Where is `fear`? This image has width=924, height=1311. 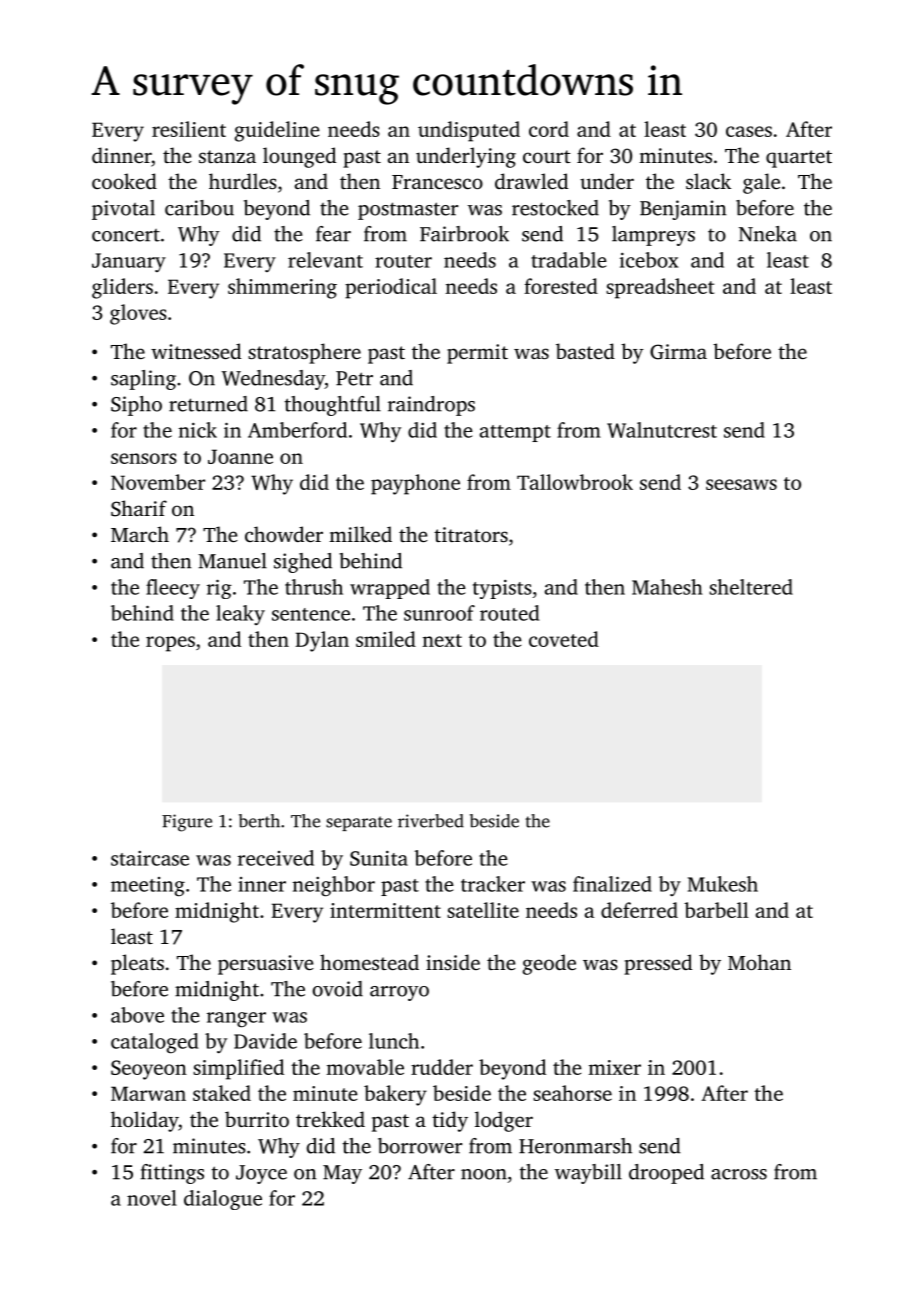 fear is located at coordinates (333, 234).
